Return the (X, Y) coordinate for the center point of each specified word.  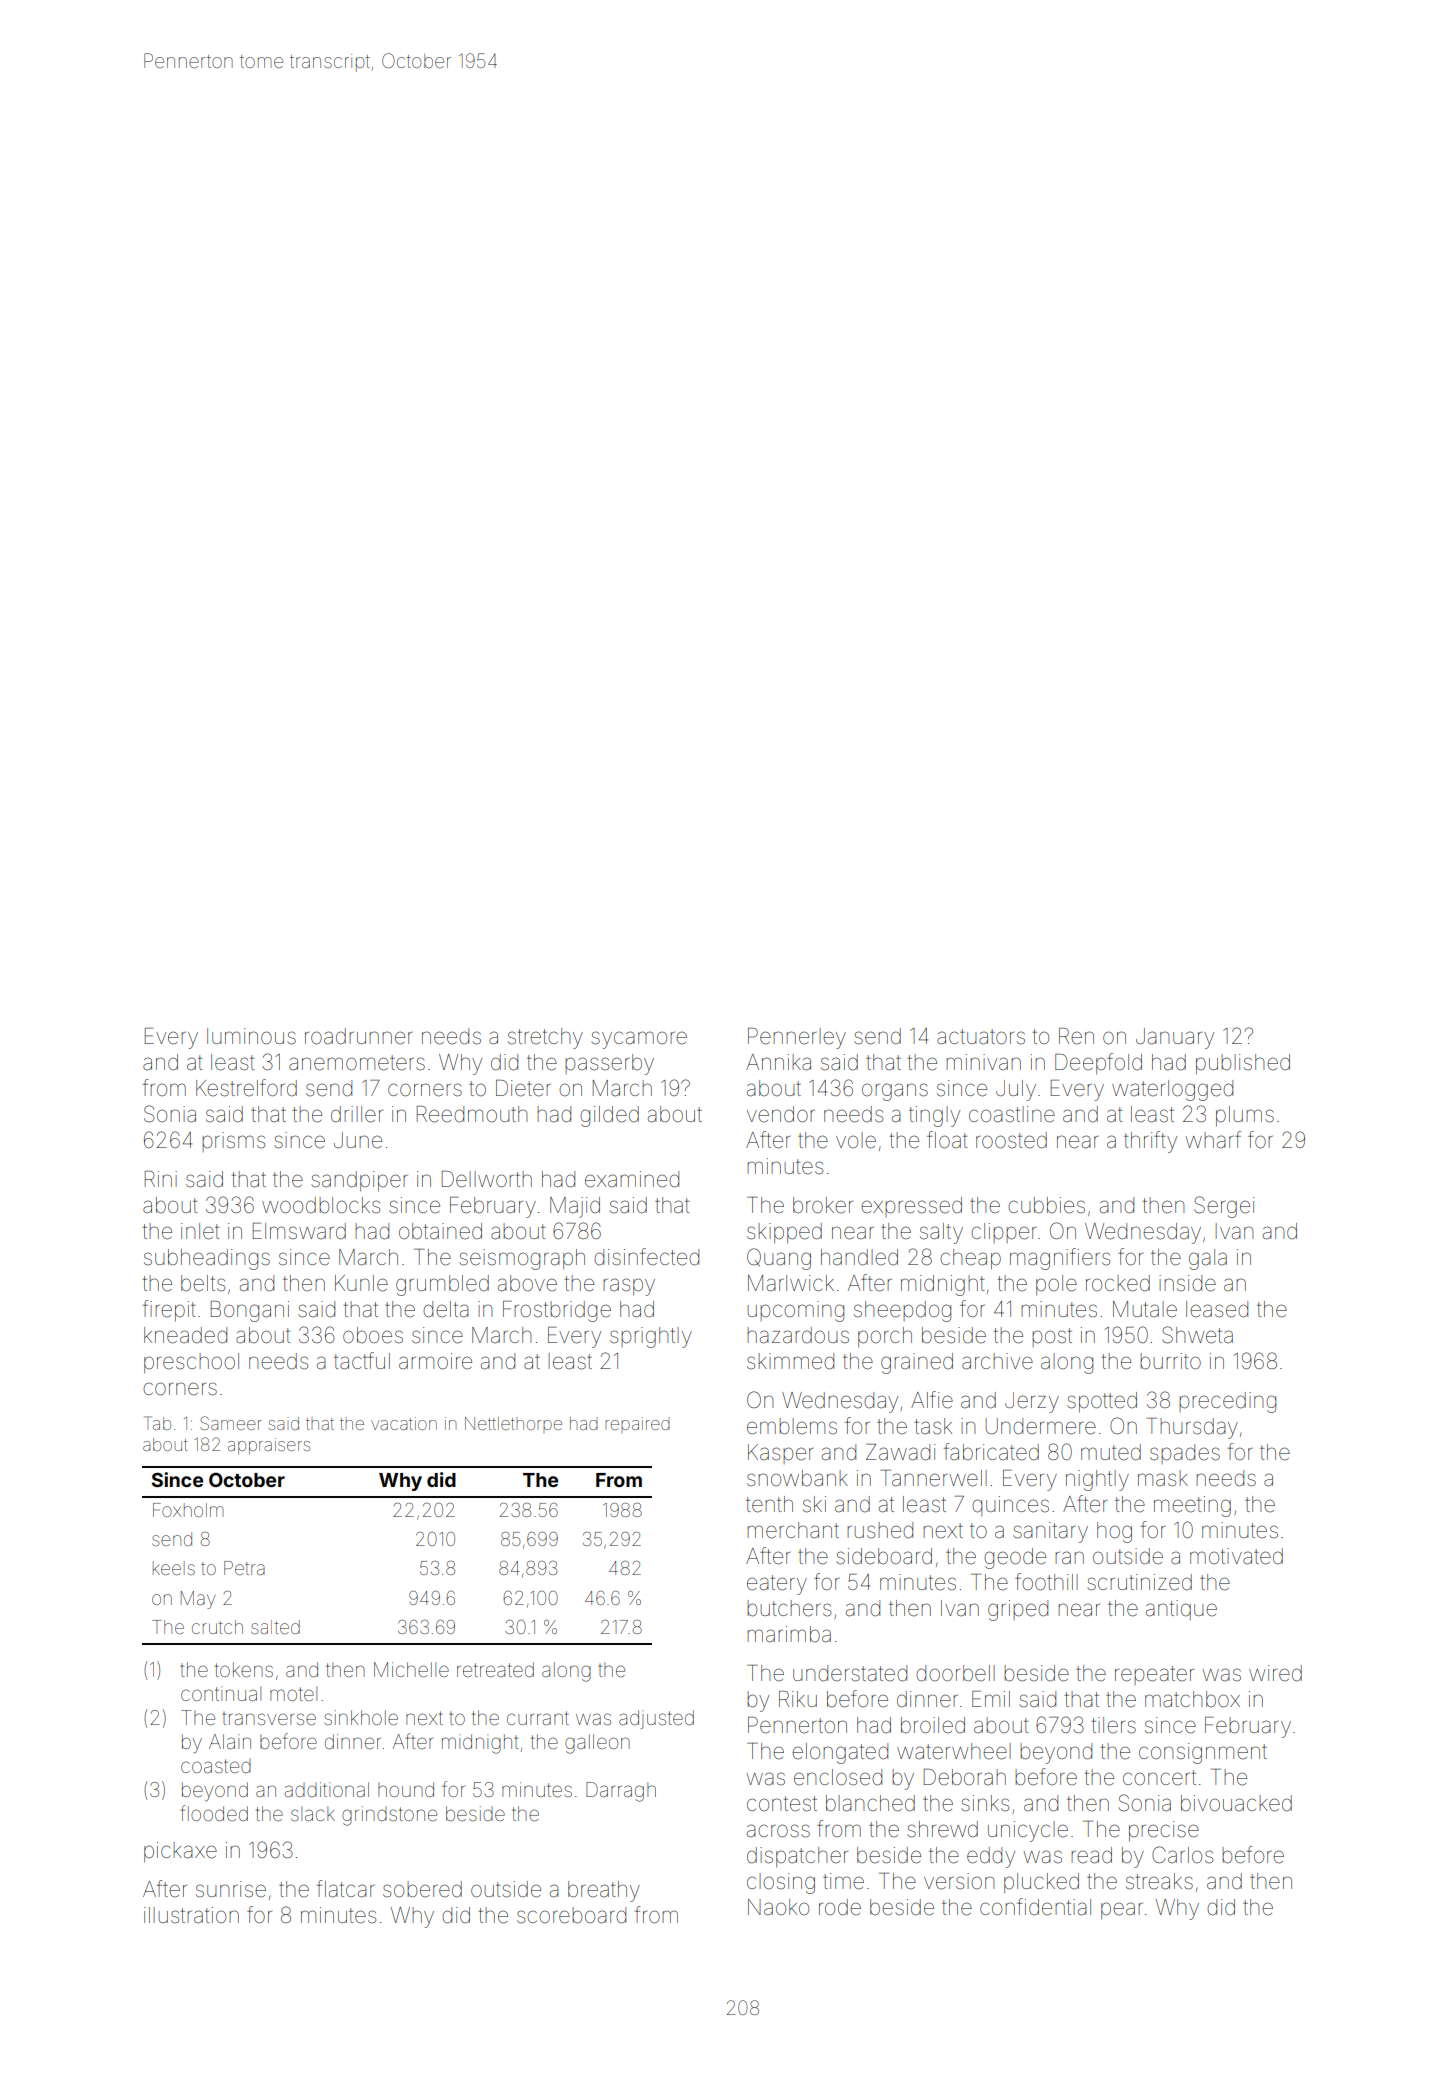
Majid (575, 1207)
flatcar (345, 1889)
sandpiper (359, 1181)
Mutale (1145, 1309)
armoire (435, 1361)
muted (1111, 1452)
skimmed (790, 1361)
